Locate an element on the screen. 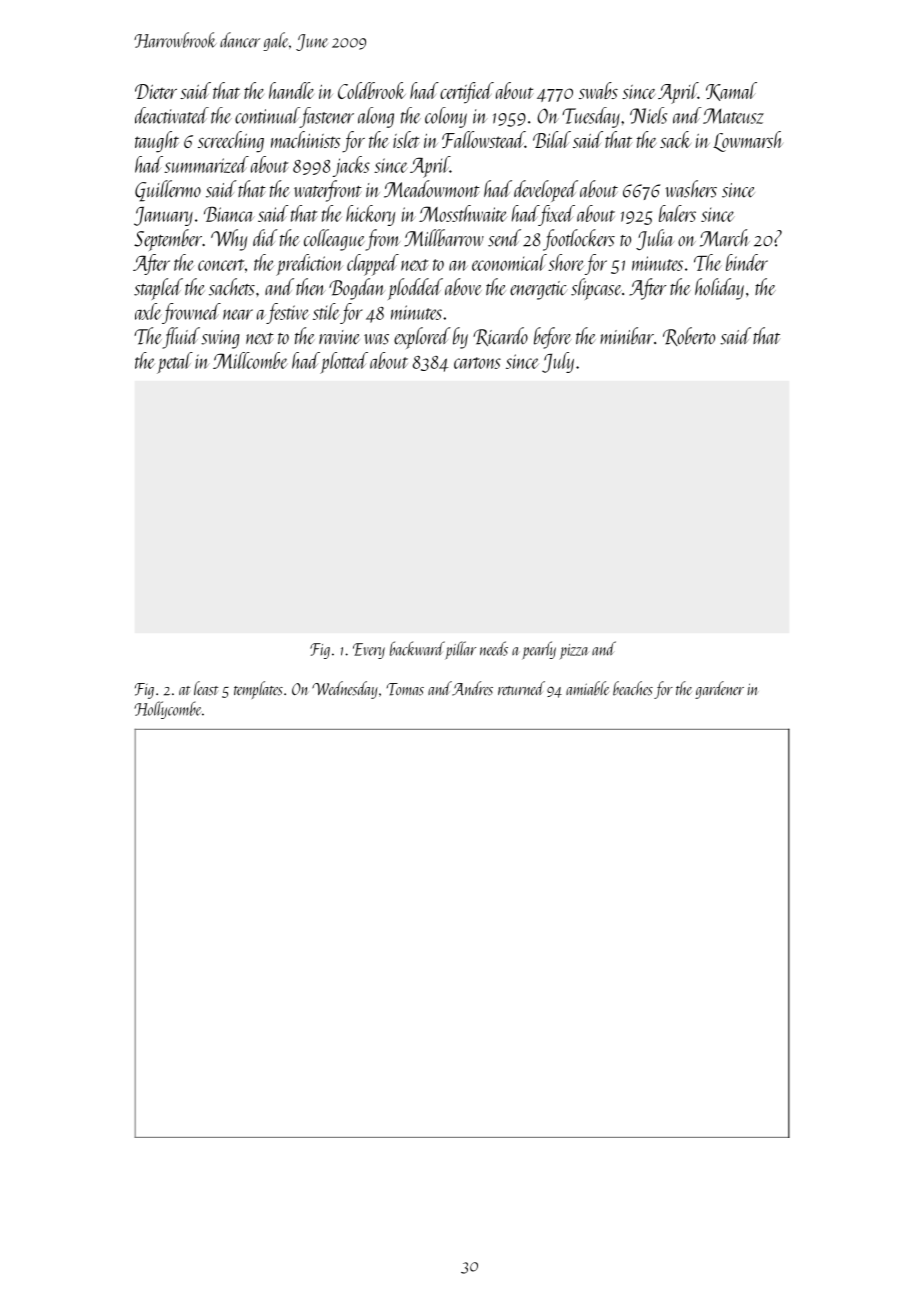 The height and width of the screenshot is (1314, 924). pizza is located at coordinates (574, 652).
